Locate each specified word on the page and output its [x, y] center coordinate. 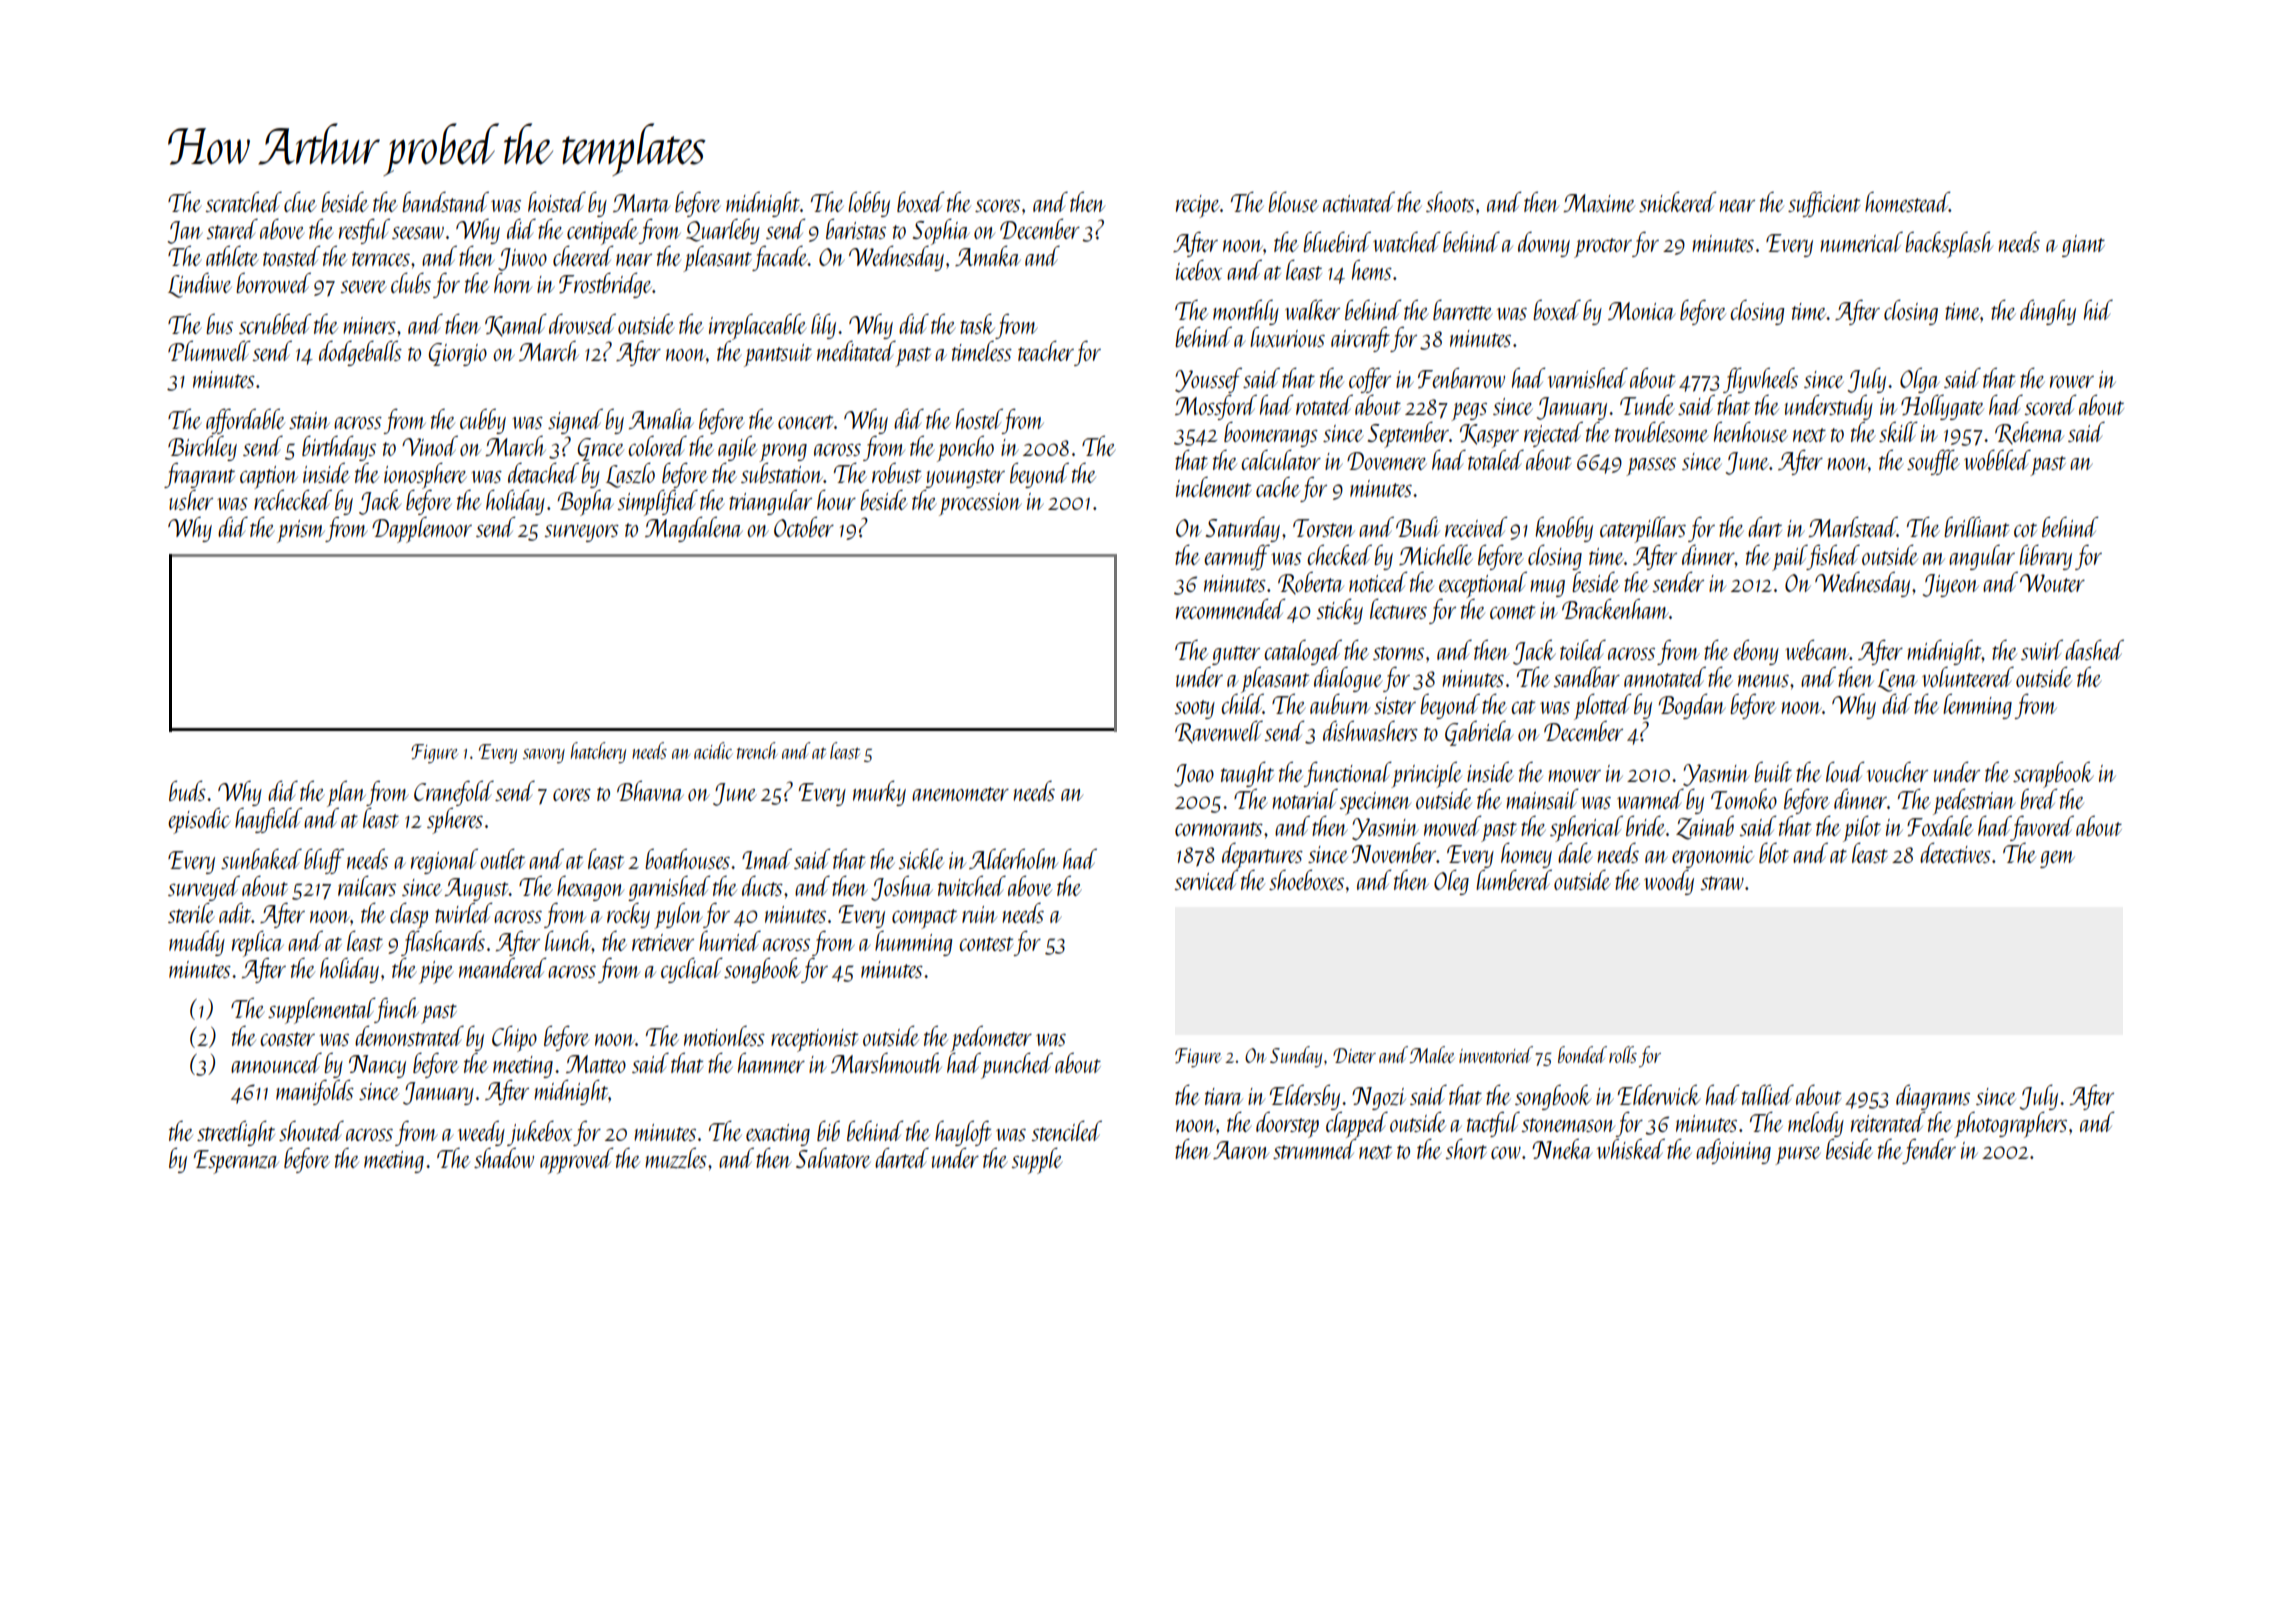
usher [191, 500]
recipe [1198, 206]
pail [1789, 558]
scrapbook [2053, 774]
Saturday [1243, 529]
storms [1398, 653]
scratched [243, 201]
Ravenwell [1219, 731]
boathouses [687, 858]
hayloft [963, 1133]
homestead [1907, 202]
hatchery [598, 752]
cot [2025, 530]
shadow [504, 1157]
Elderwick [1659, 1094]
